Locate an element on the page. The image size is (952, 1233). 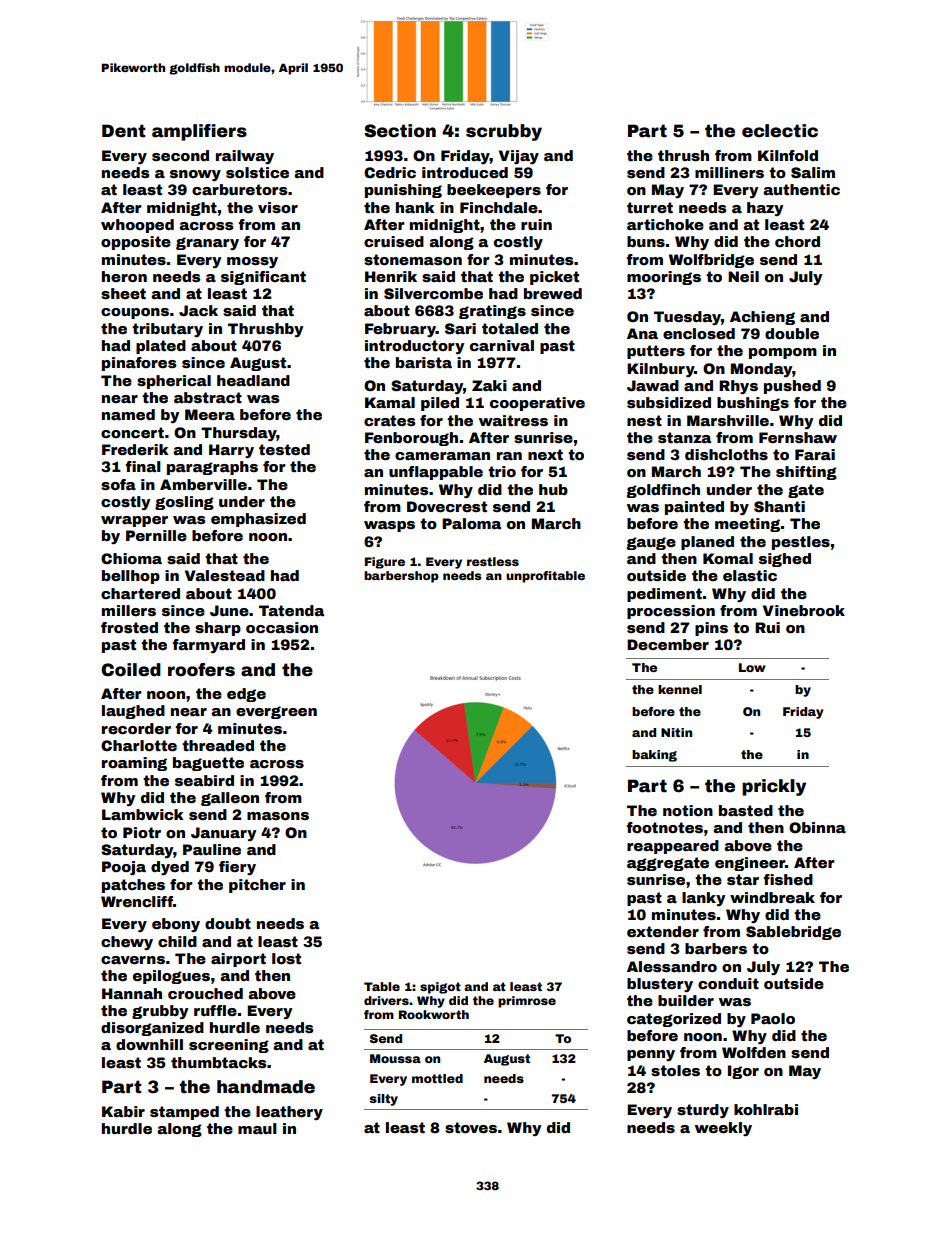
crouched is located at coordinates (205, 993).
